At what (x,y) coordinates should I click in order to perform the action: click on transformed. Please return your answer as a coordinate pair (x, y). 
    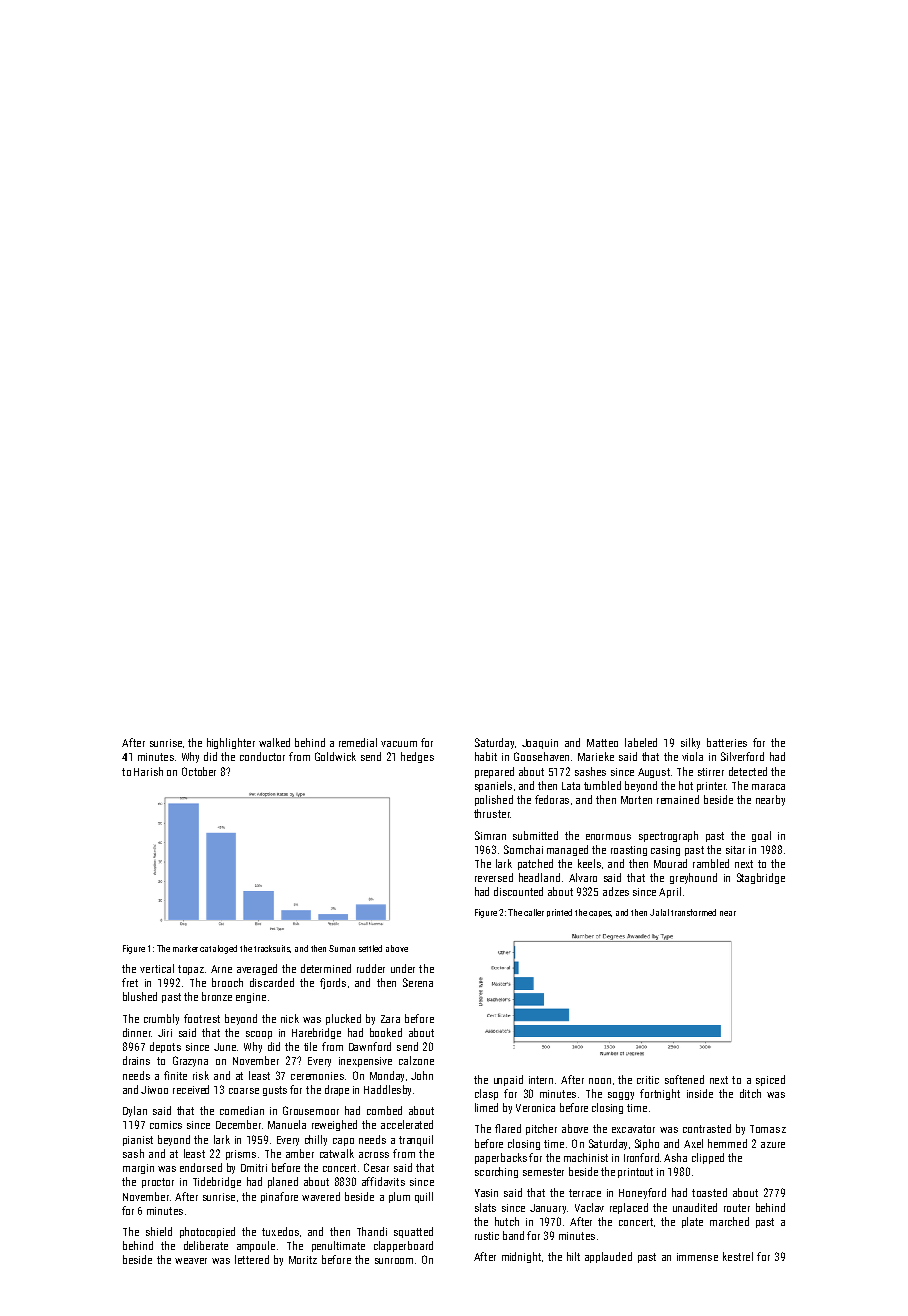
    Looking at the image, I should click on (693, 912).
